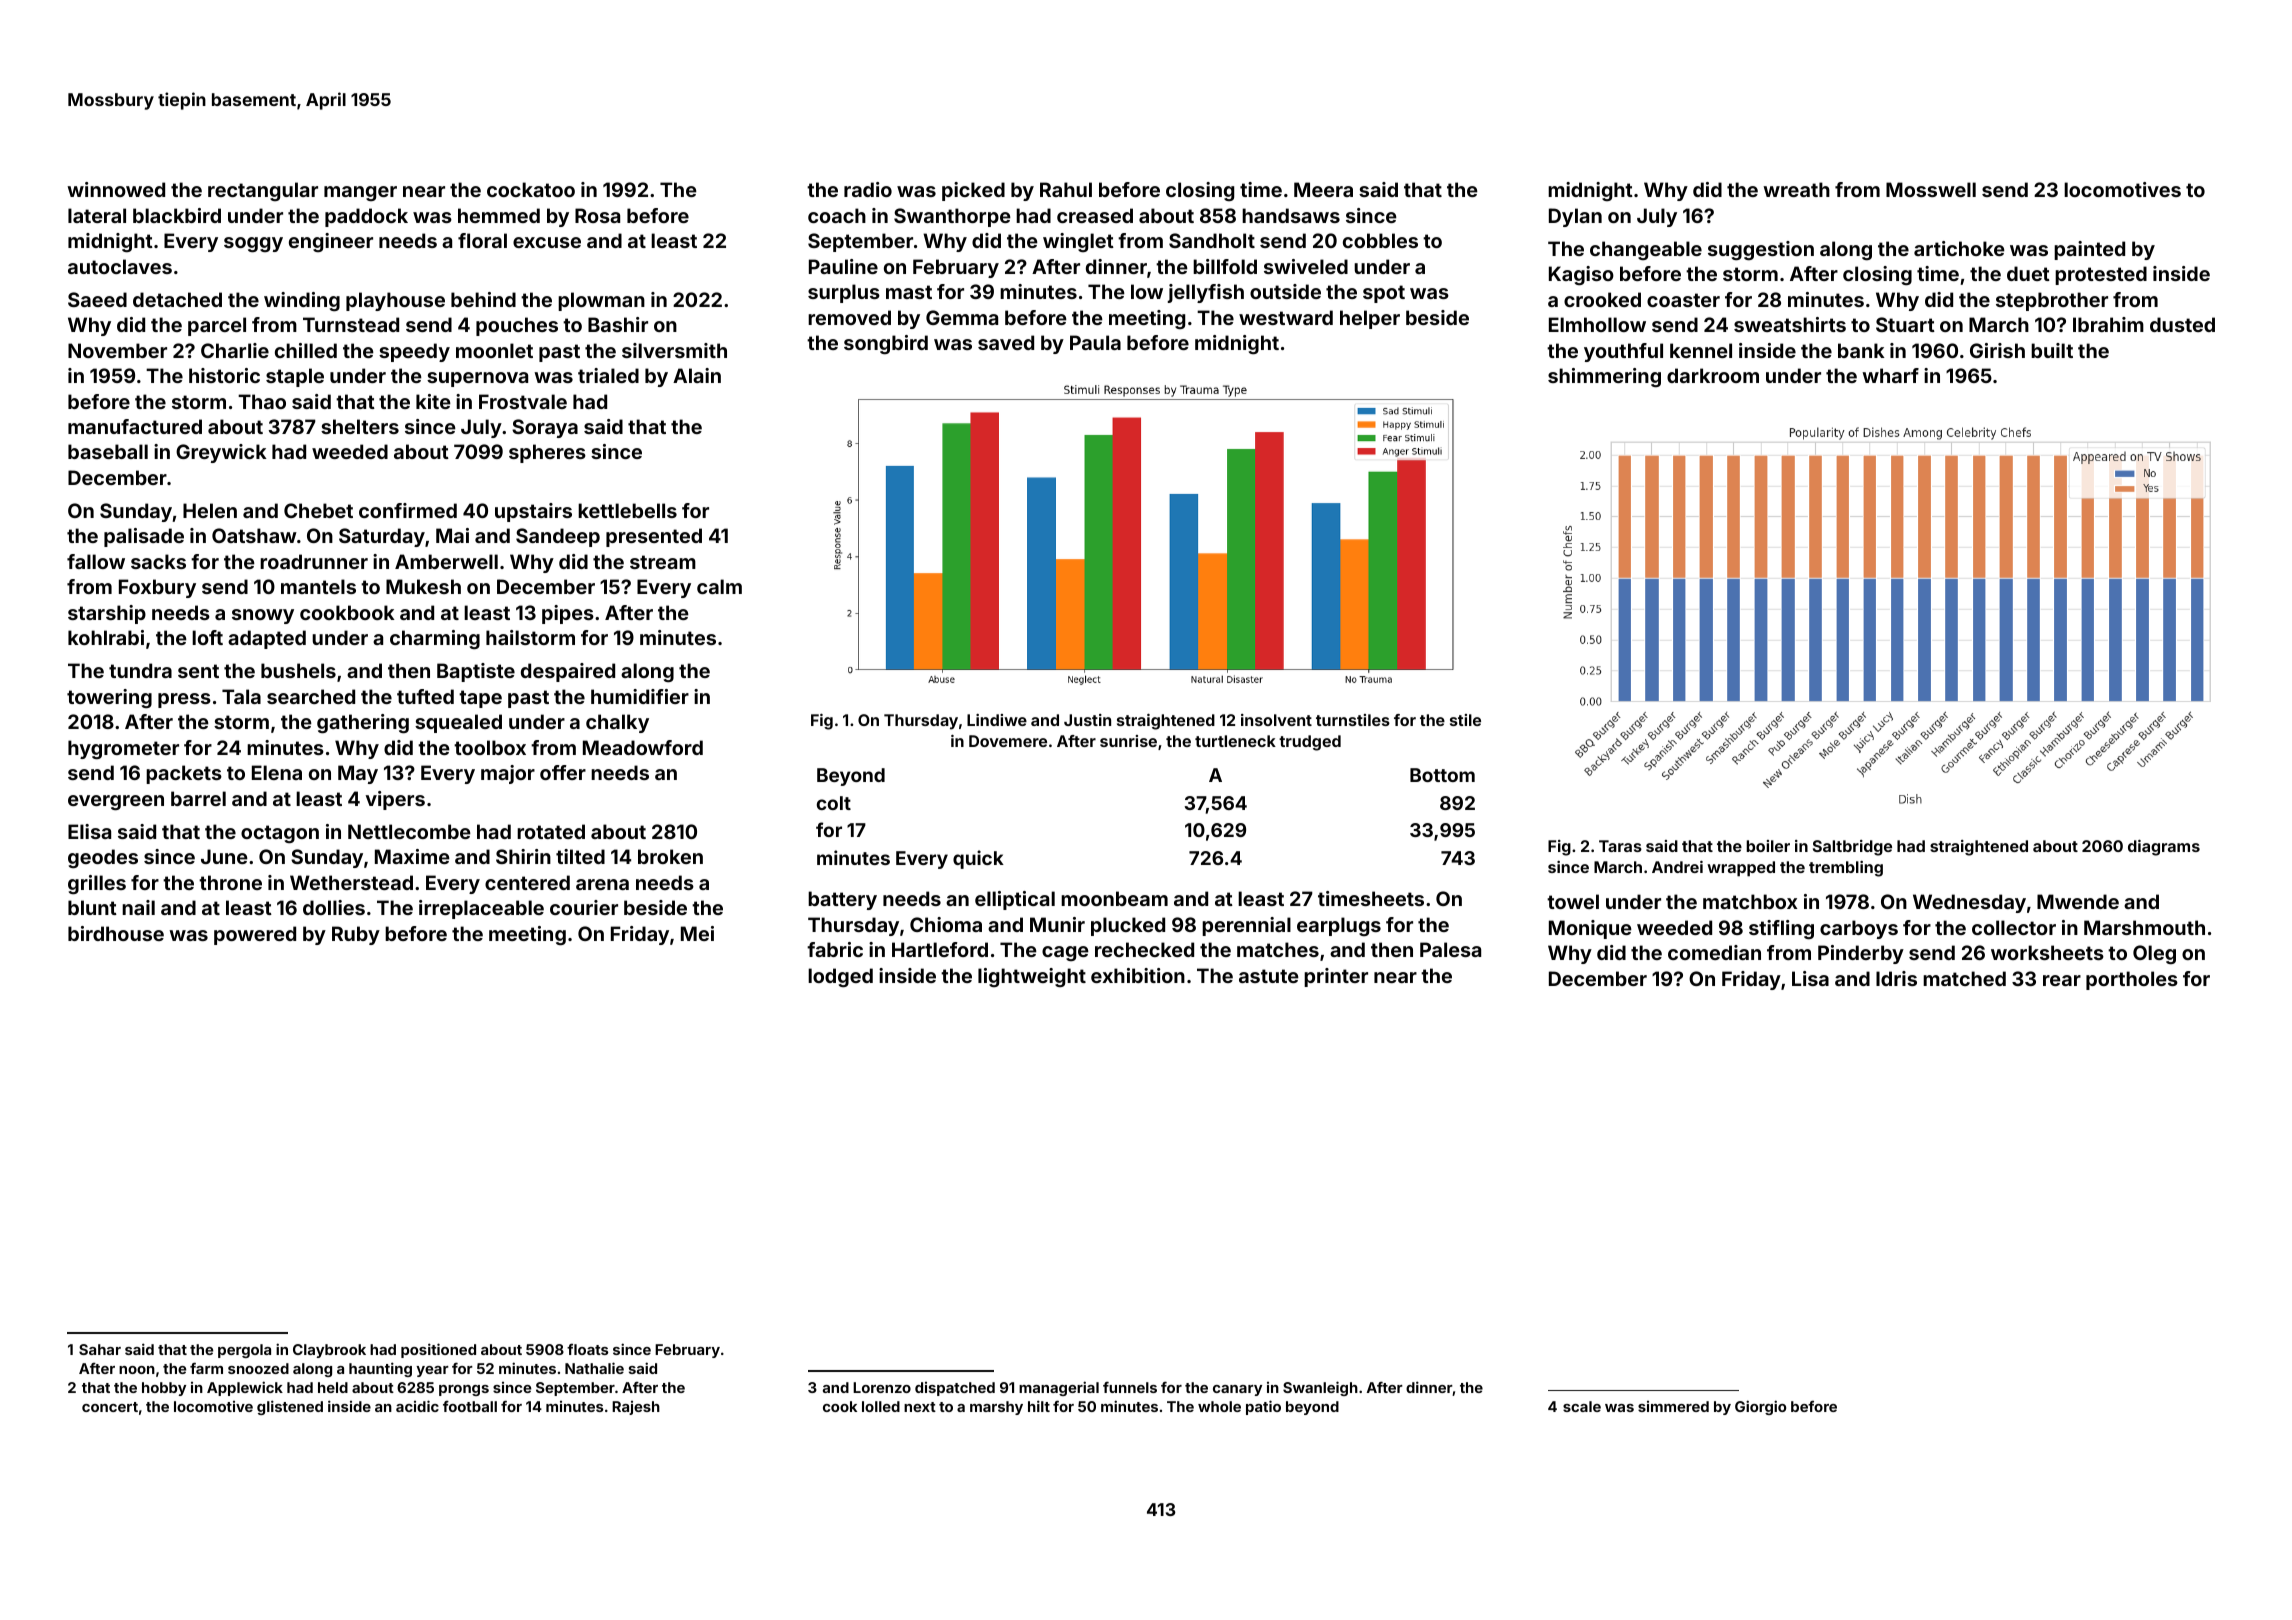 The height and width of the document is (1620, 2292). What do you see at coordinates (331, 242) in the document?
I see `engineer` at bounding box center [331, 242].
